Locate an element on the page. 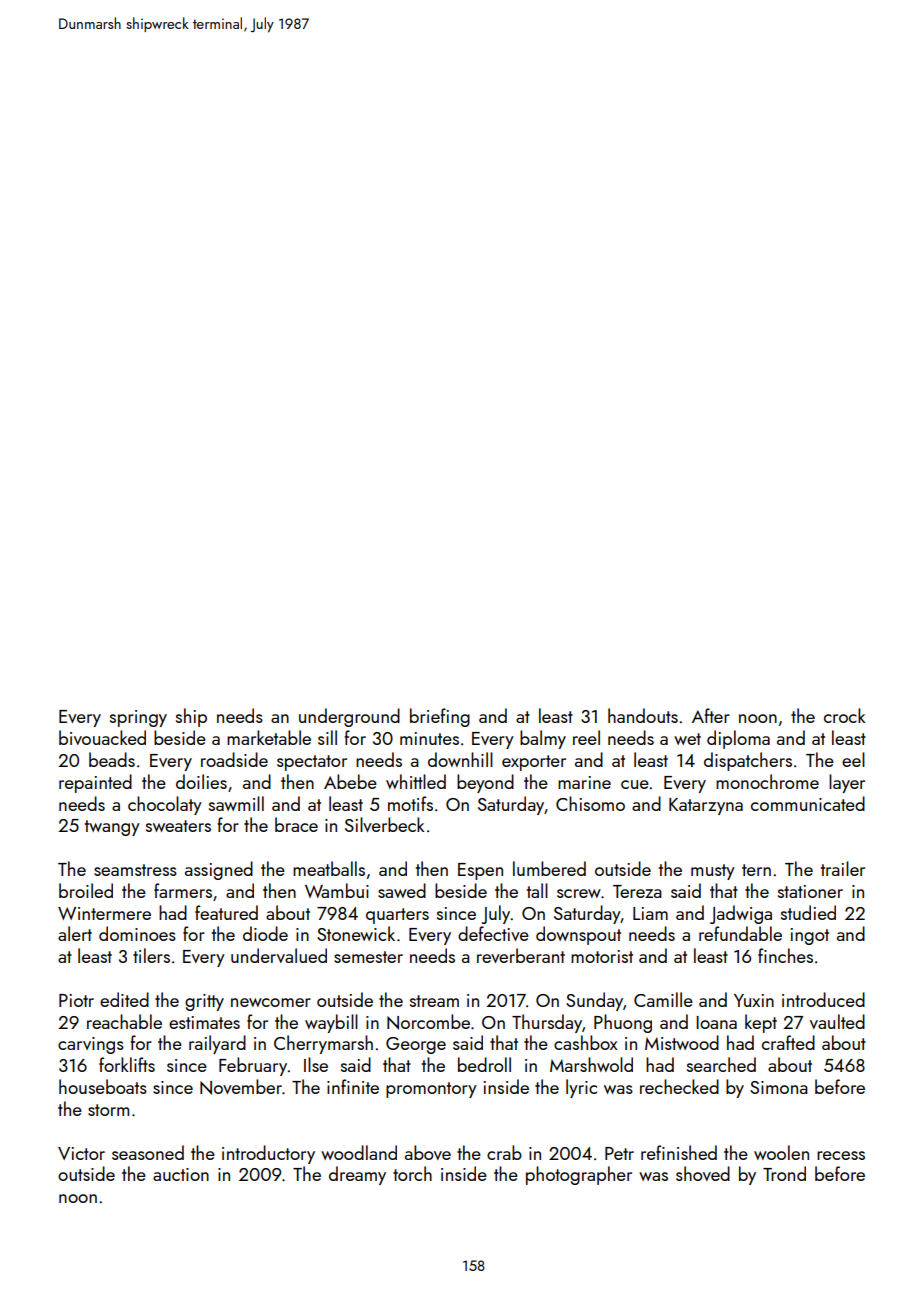  introductory is located at coordinates (268, 1154).
